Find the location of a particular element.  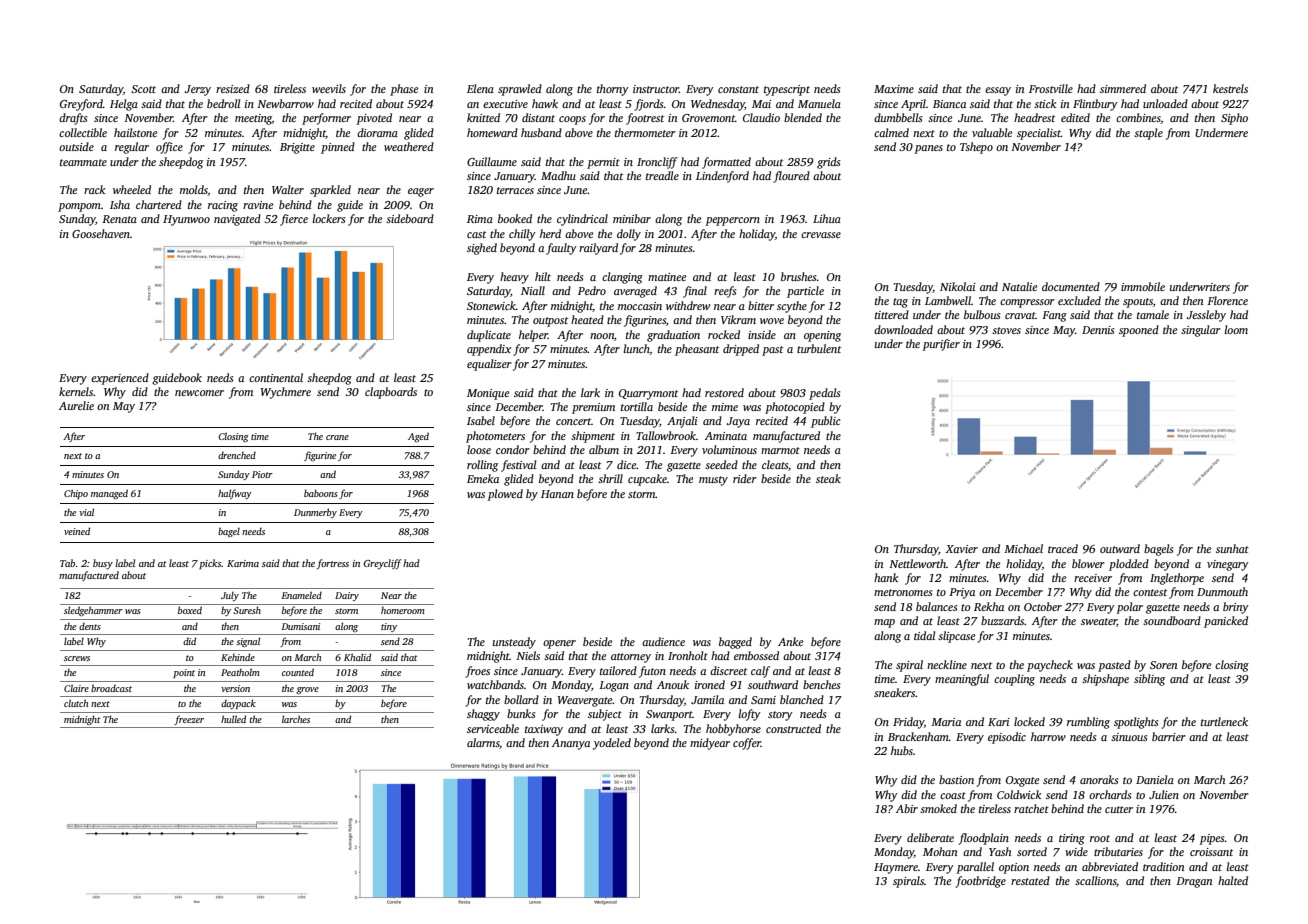

lunch is located at coordinates (636, 349).
